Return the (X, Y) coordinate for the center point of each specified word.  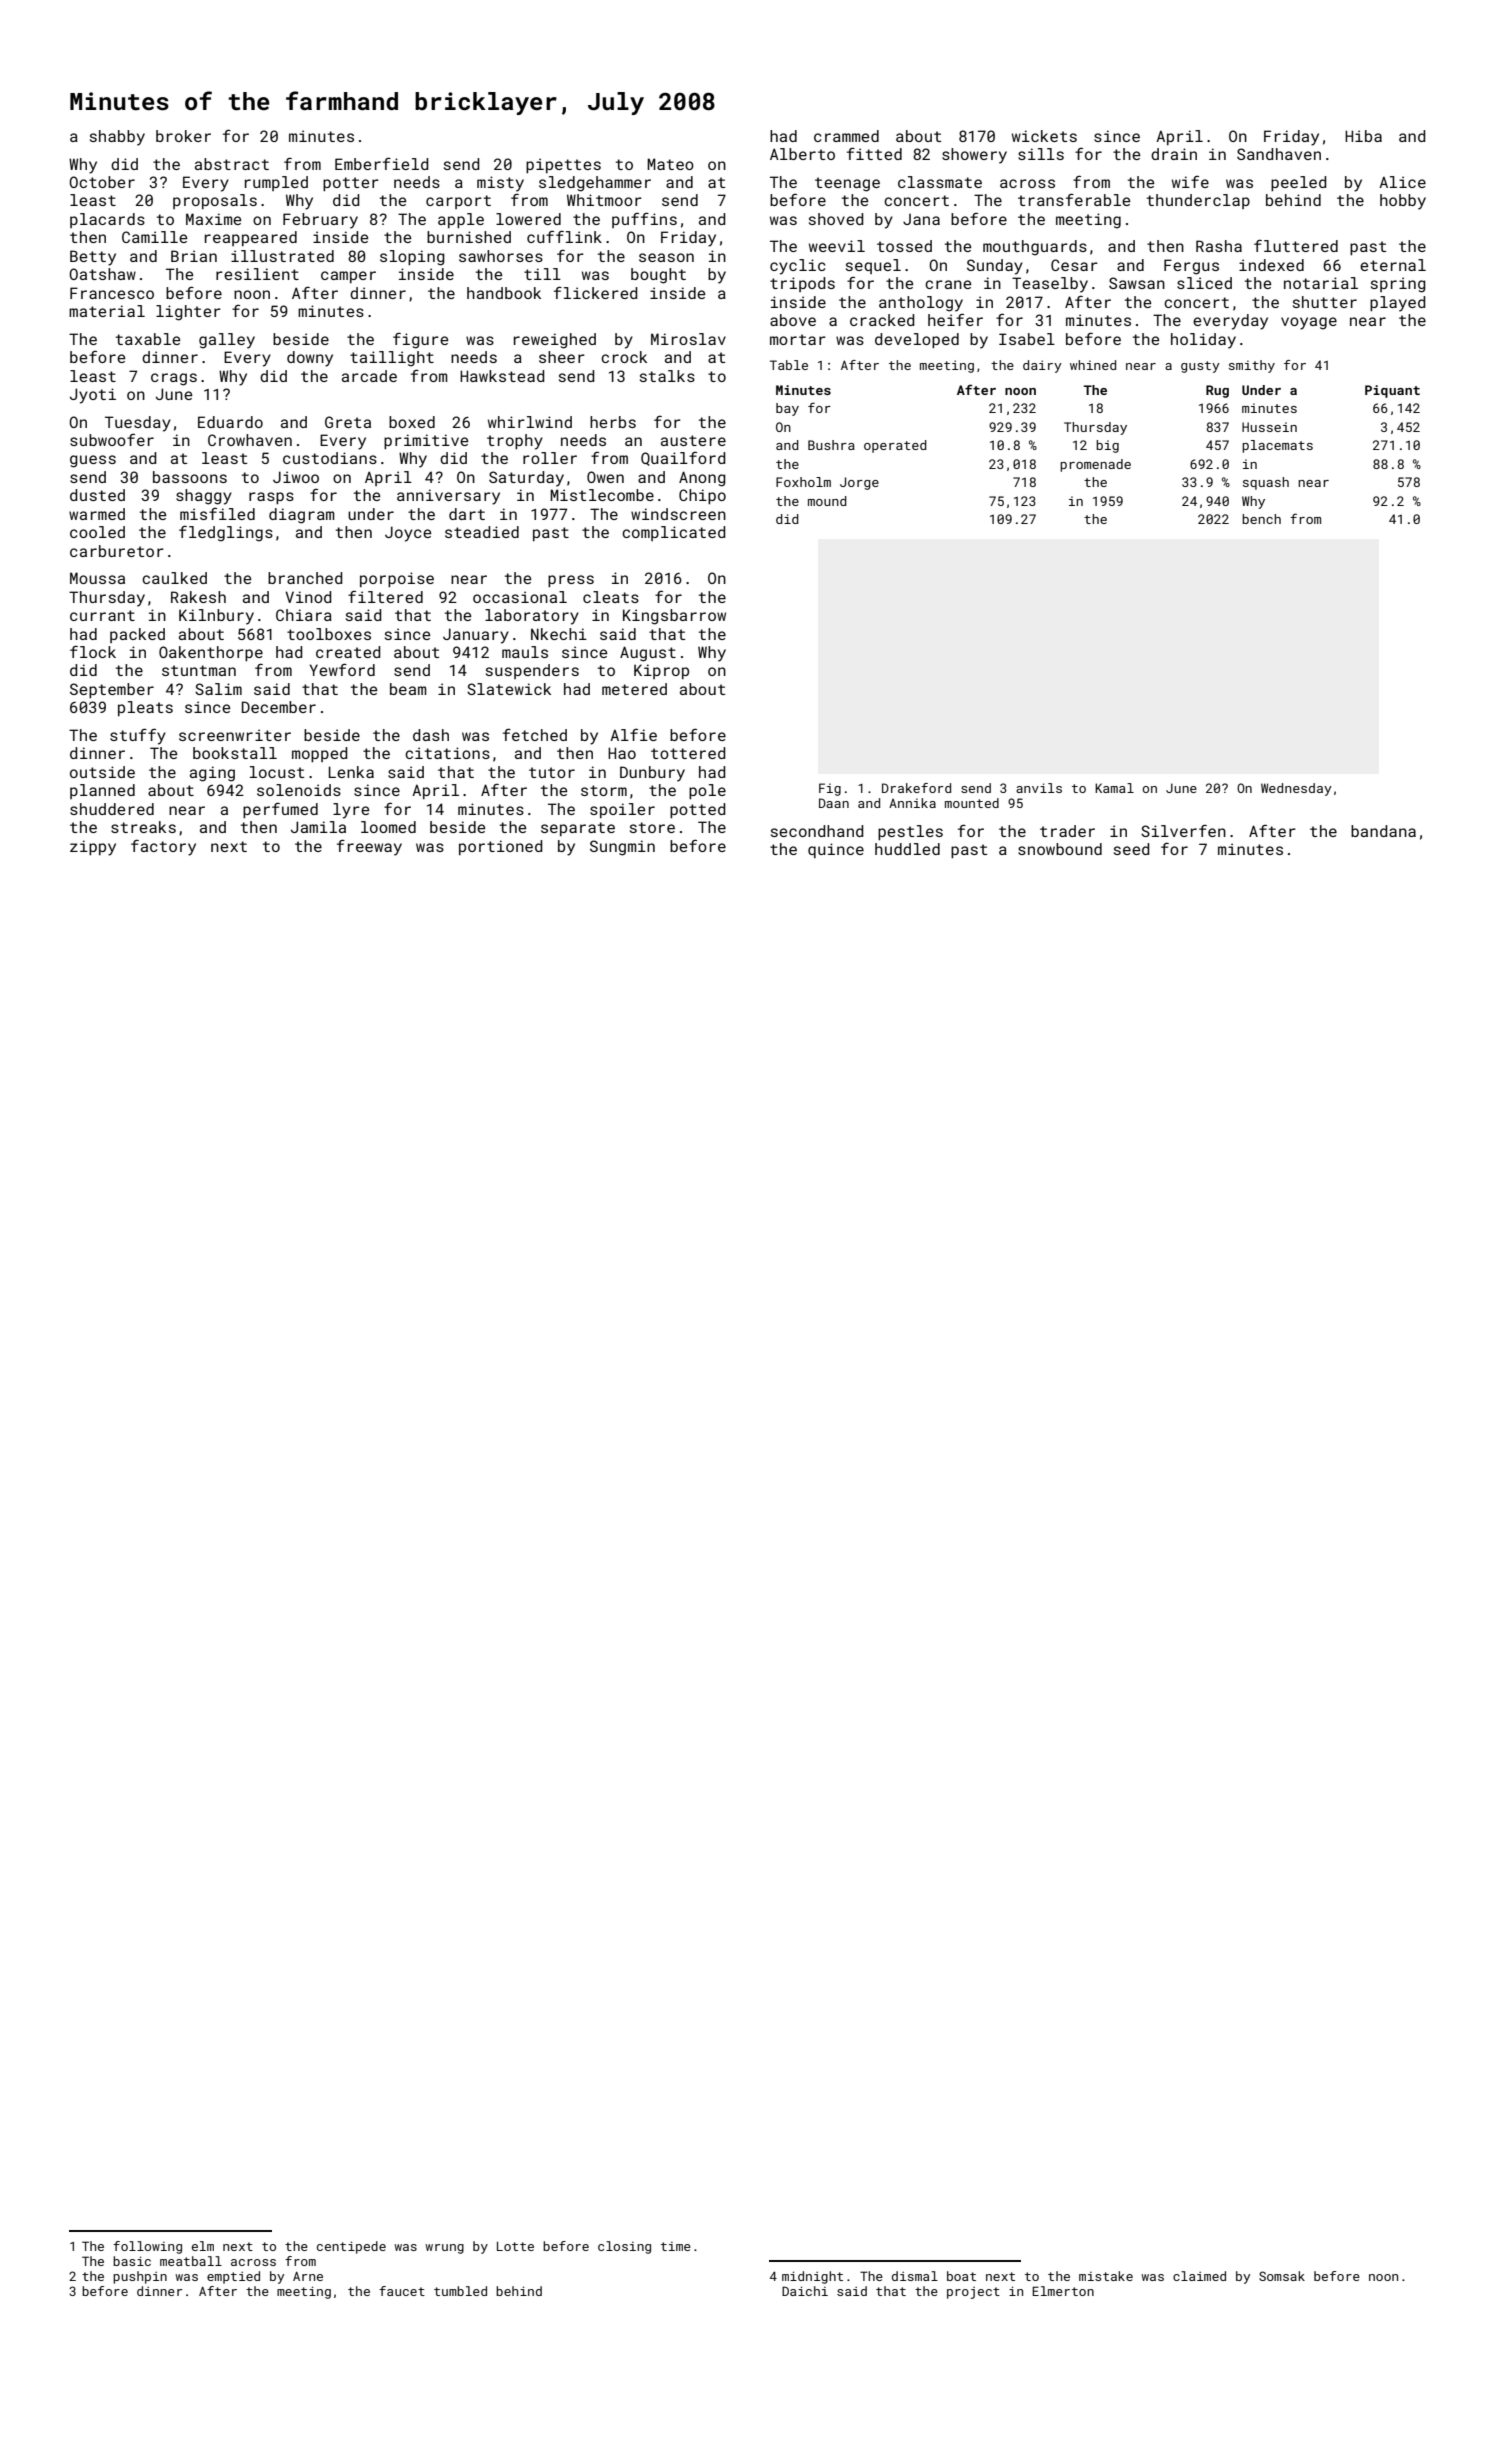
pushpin (140, 2277)
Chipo (702, 496)
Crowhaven (250, 440)
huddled (907, 849)
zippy (93, 848)
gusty (1200, 367)
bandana (1383, 831)
